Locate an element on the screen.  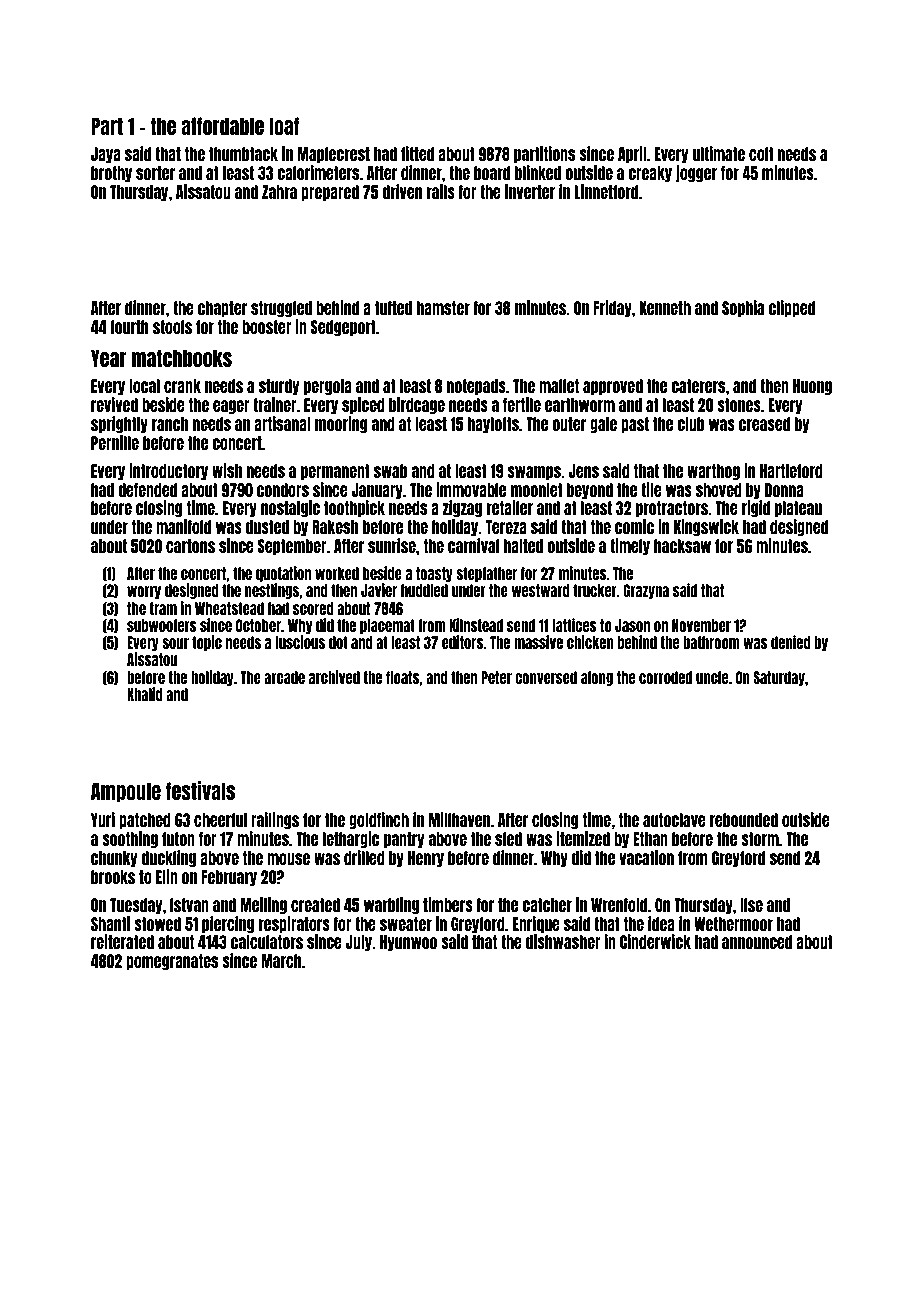
Khalid is located at coordinates (145, 694).
